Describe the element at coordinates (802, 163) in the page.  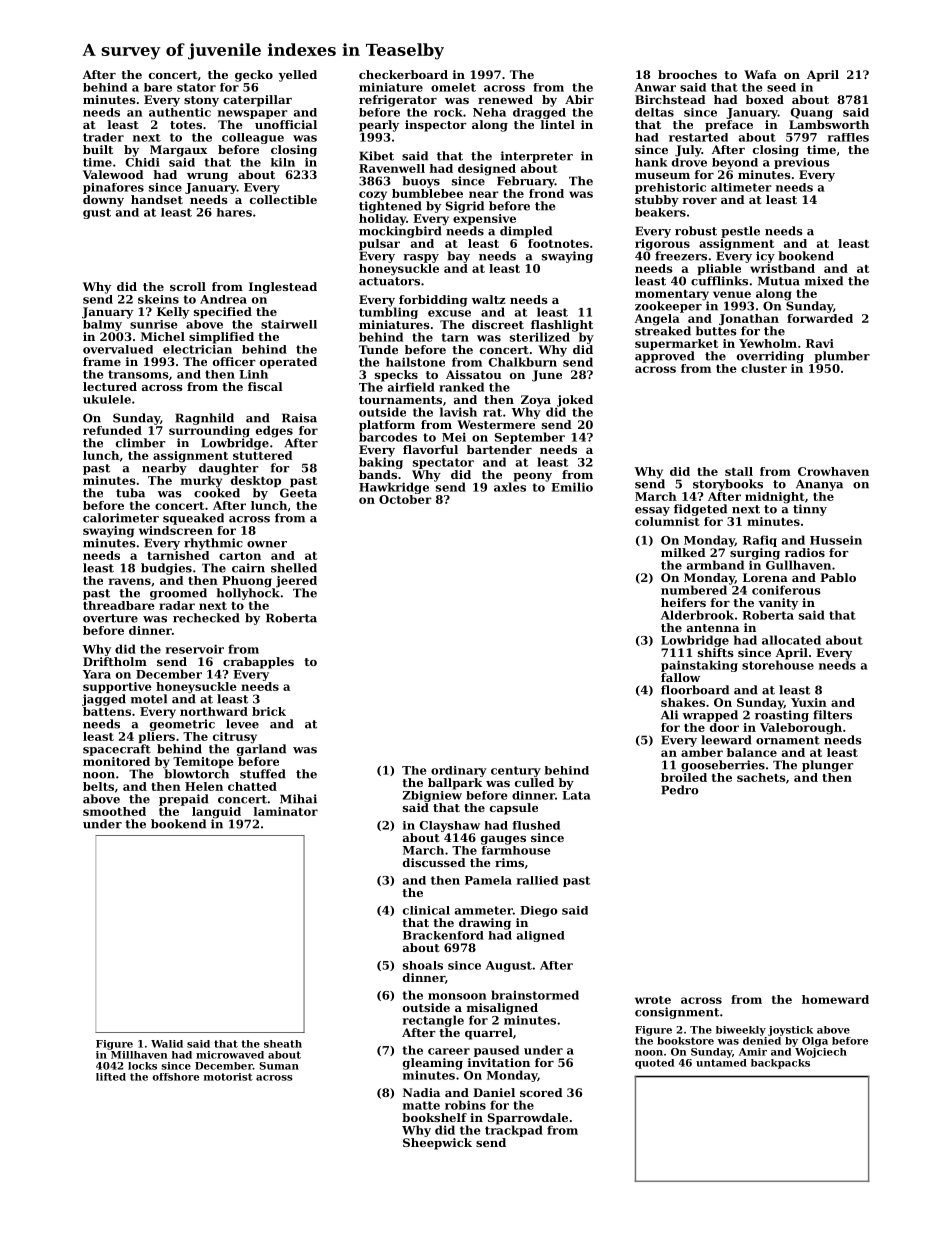
I see `previous` at that location.
